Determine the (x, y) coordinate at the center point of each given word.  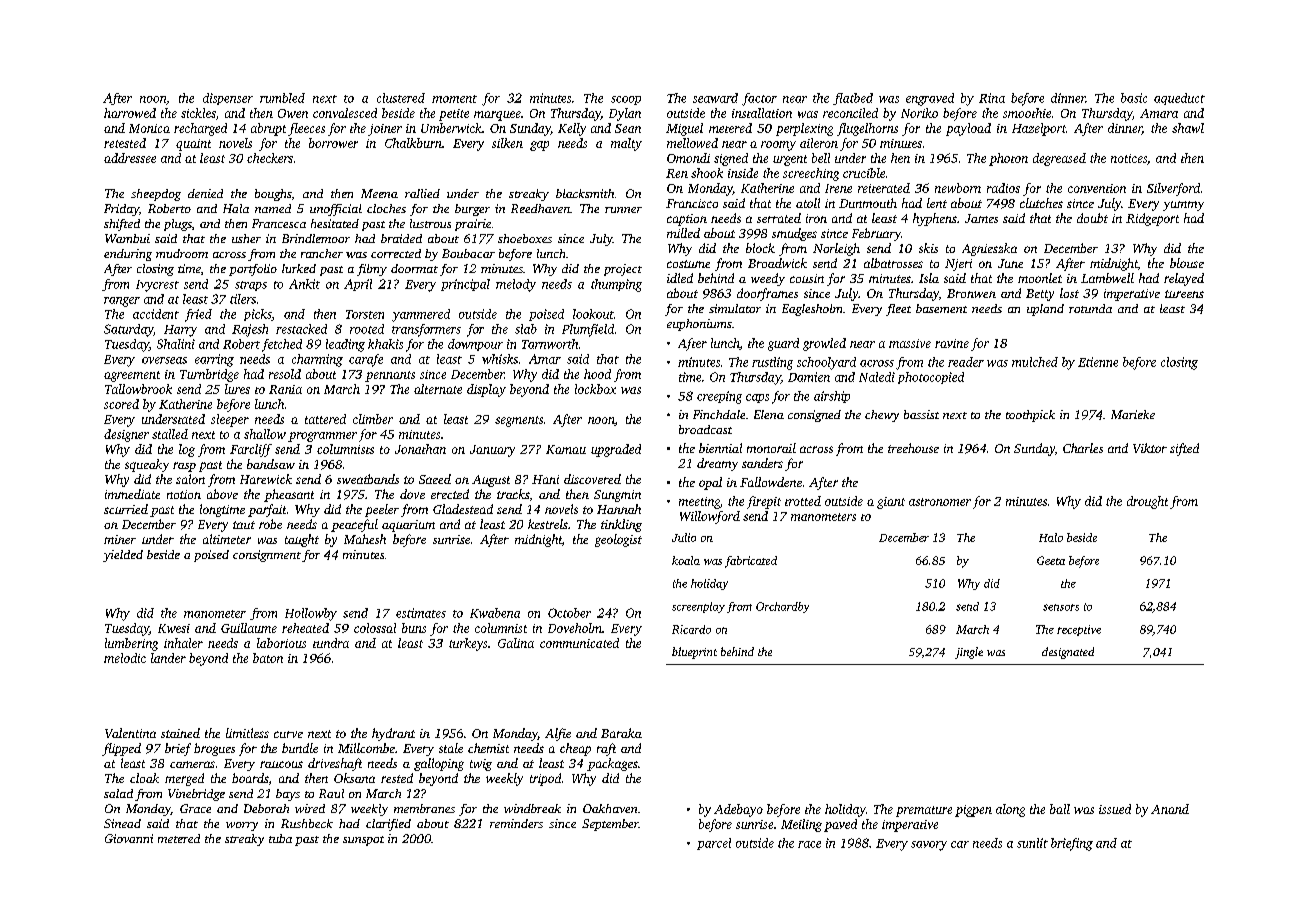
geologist (618, 540)
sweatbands (368, 479)
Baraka (621, 733)
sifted (1184, 449)
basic (1134, 98)
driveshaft (335, 764)
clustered (401, 98)
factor (759, 99)
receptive (1079, 630)
